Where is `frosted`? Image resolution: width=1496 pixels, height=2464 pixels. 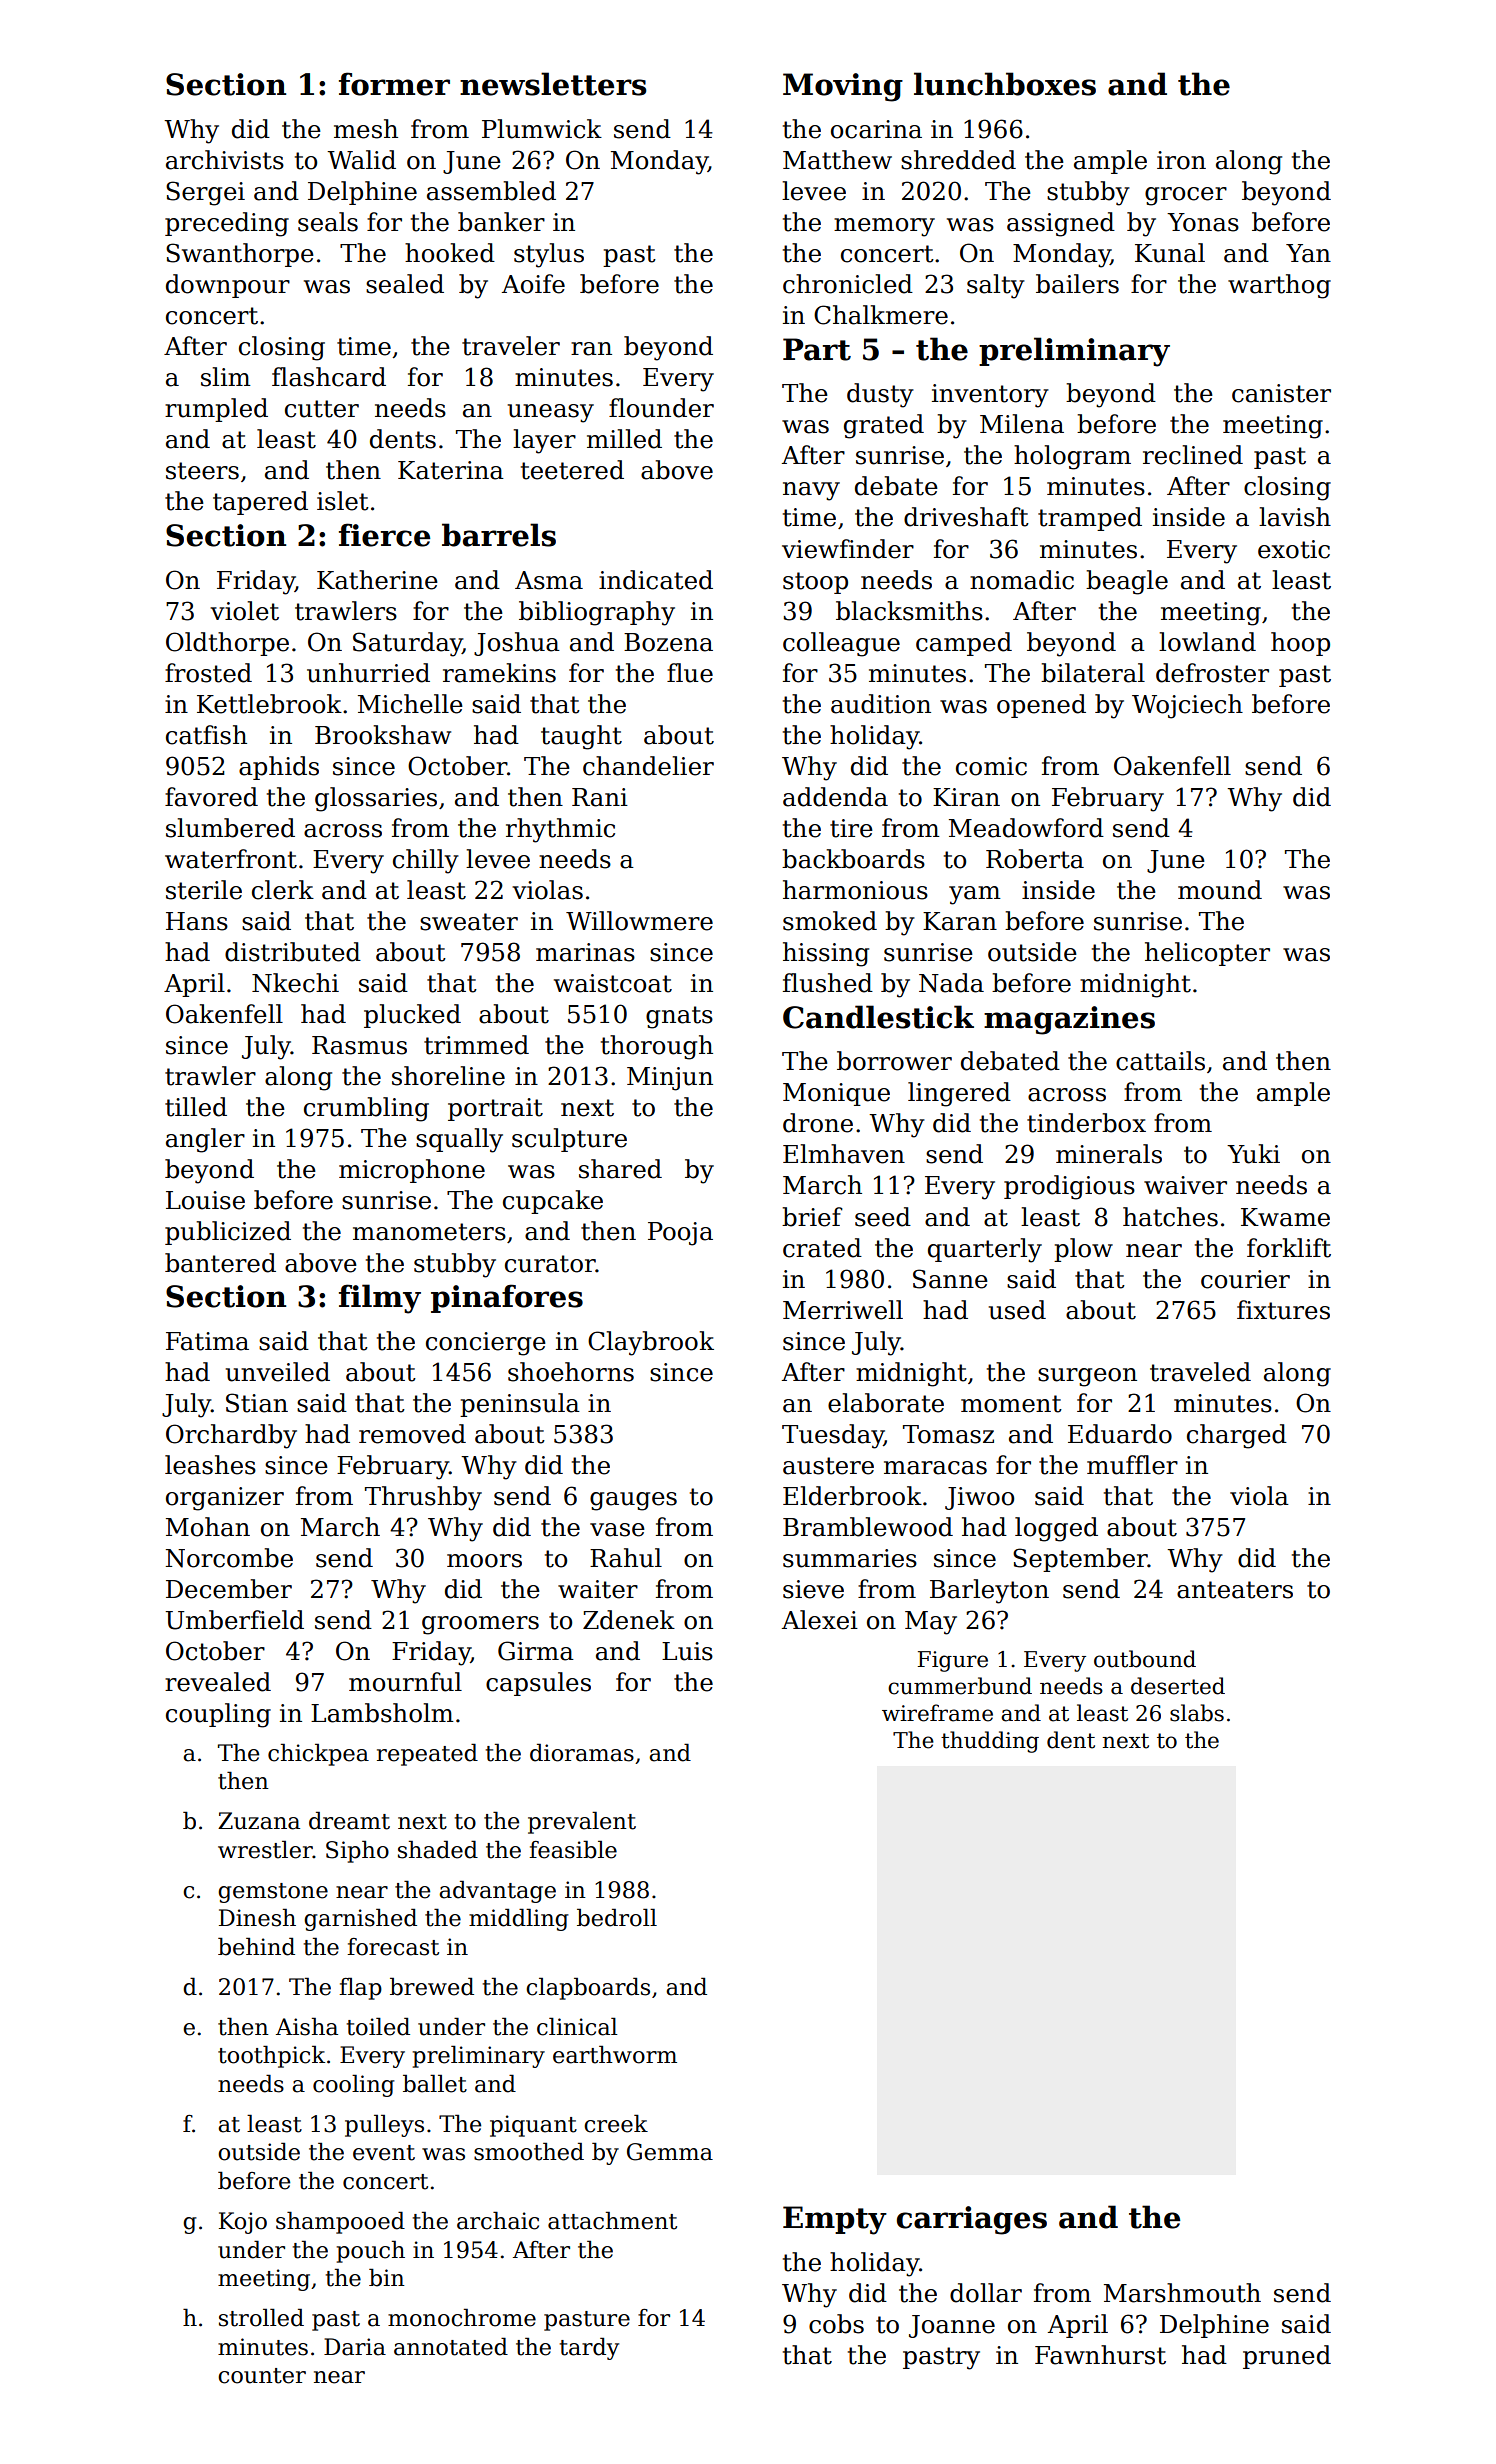
frosted is located at coordinates (208, 673).
